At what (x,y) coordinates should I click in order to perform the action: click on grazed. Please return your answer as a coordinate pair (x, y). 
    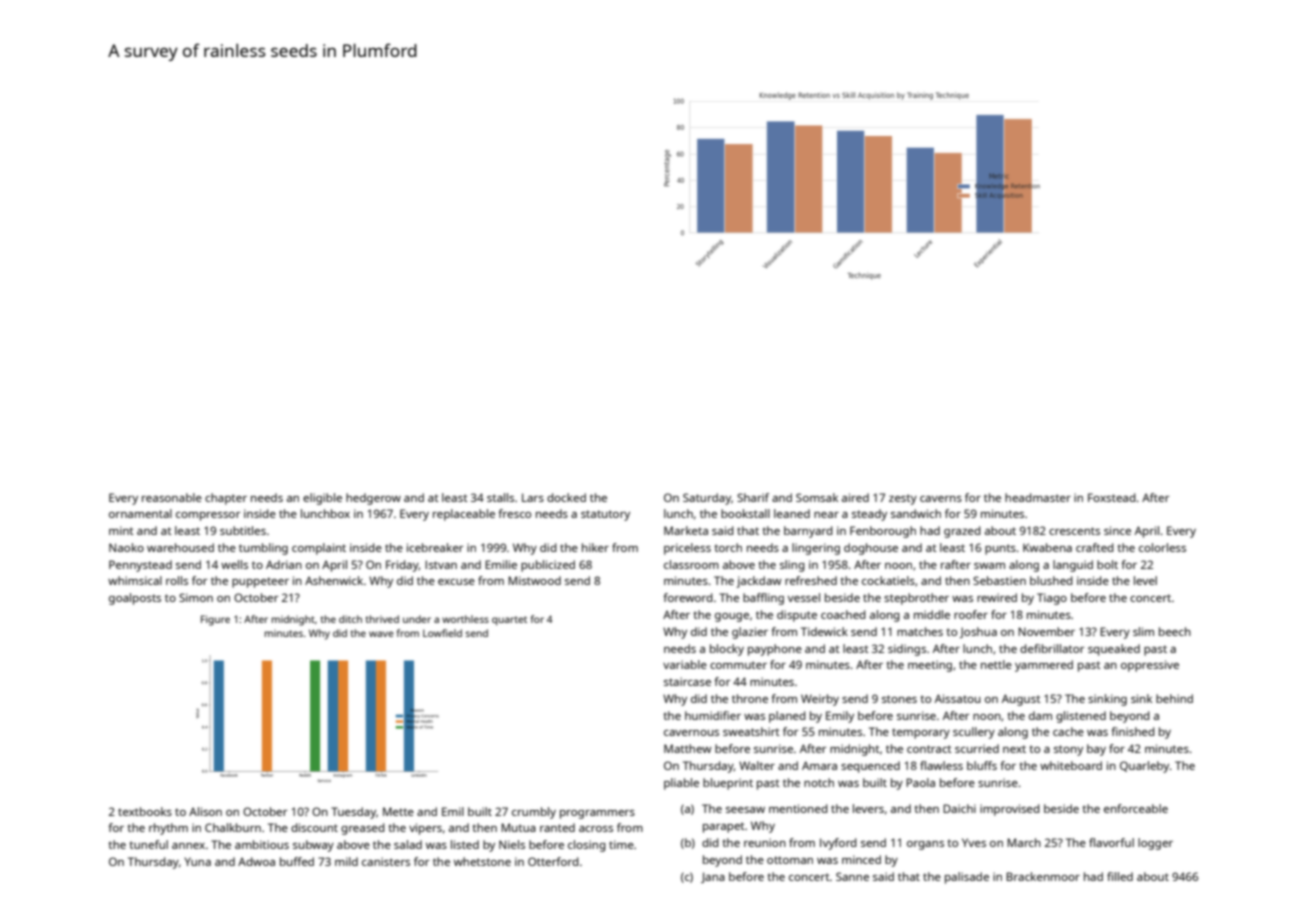
    Looking at the image, I should click on (962, 532).
